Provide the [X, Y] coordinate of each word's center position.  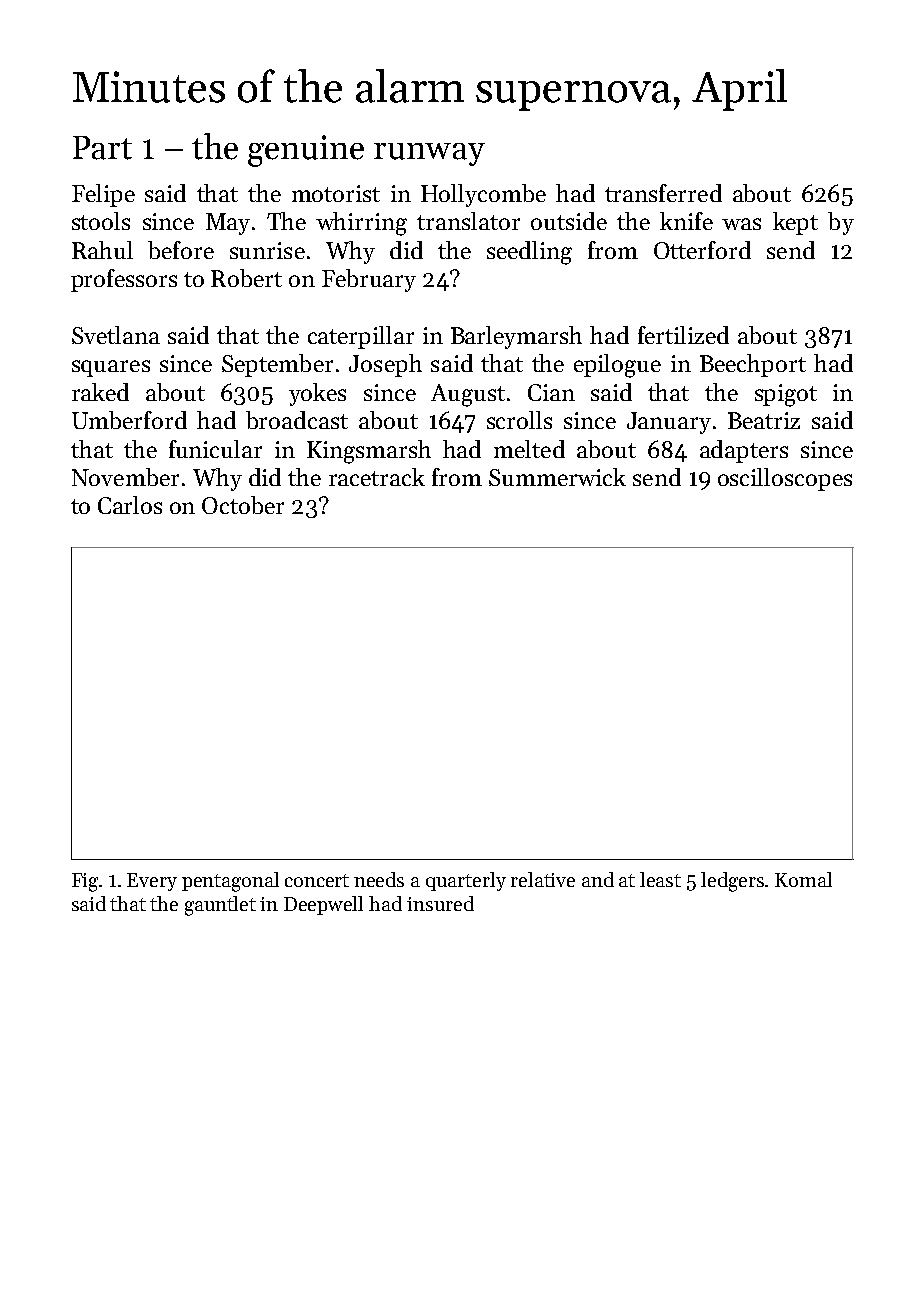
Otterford [702, 250]
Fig [85, 882]
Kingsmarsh [369, 452]
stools [101, 221]
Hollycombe [483, 195]
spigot [786, 395]
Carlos [130, 505]
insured [440, 903]
